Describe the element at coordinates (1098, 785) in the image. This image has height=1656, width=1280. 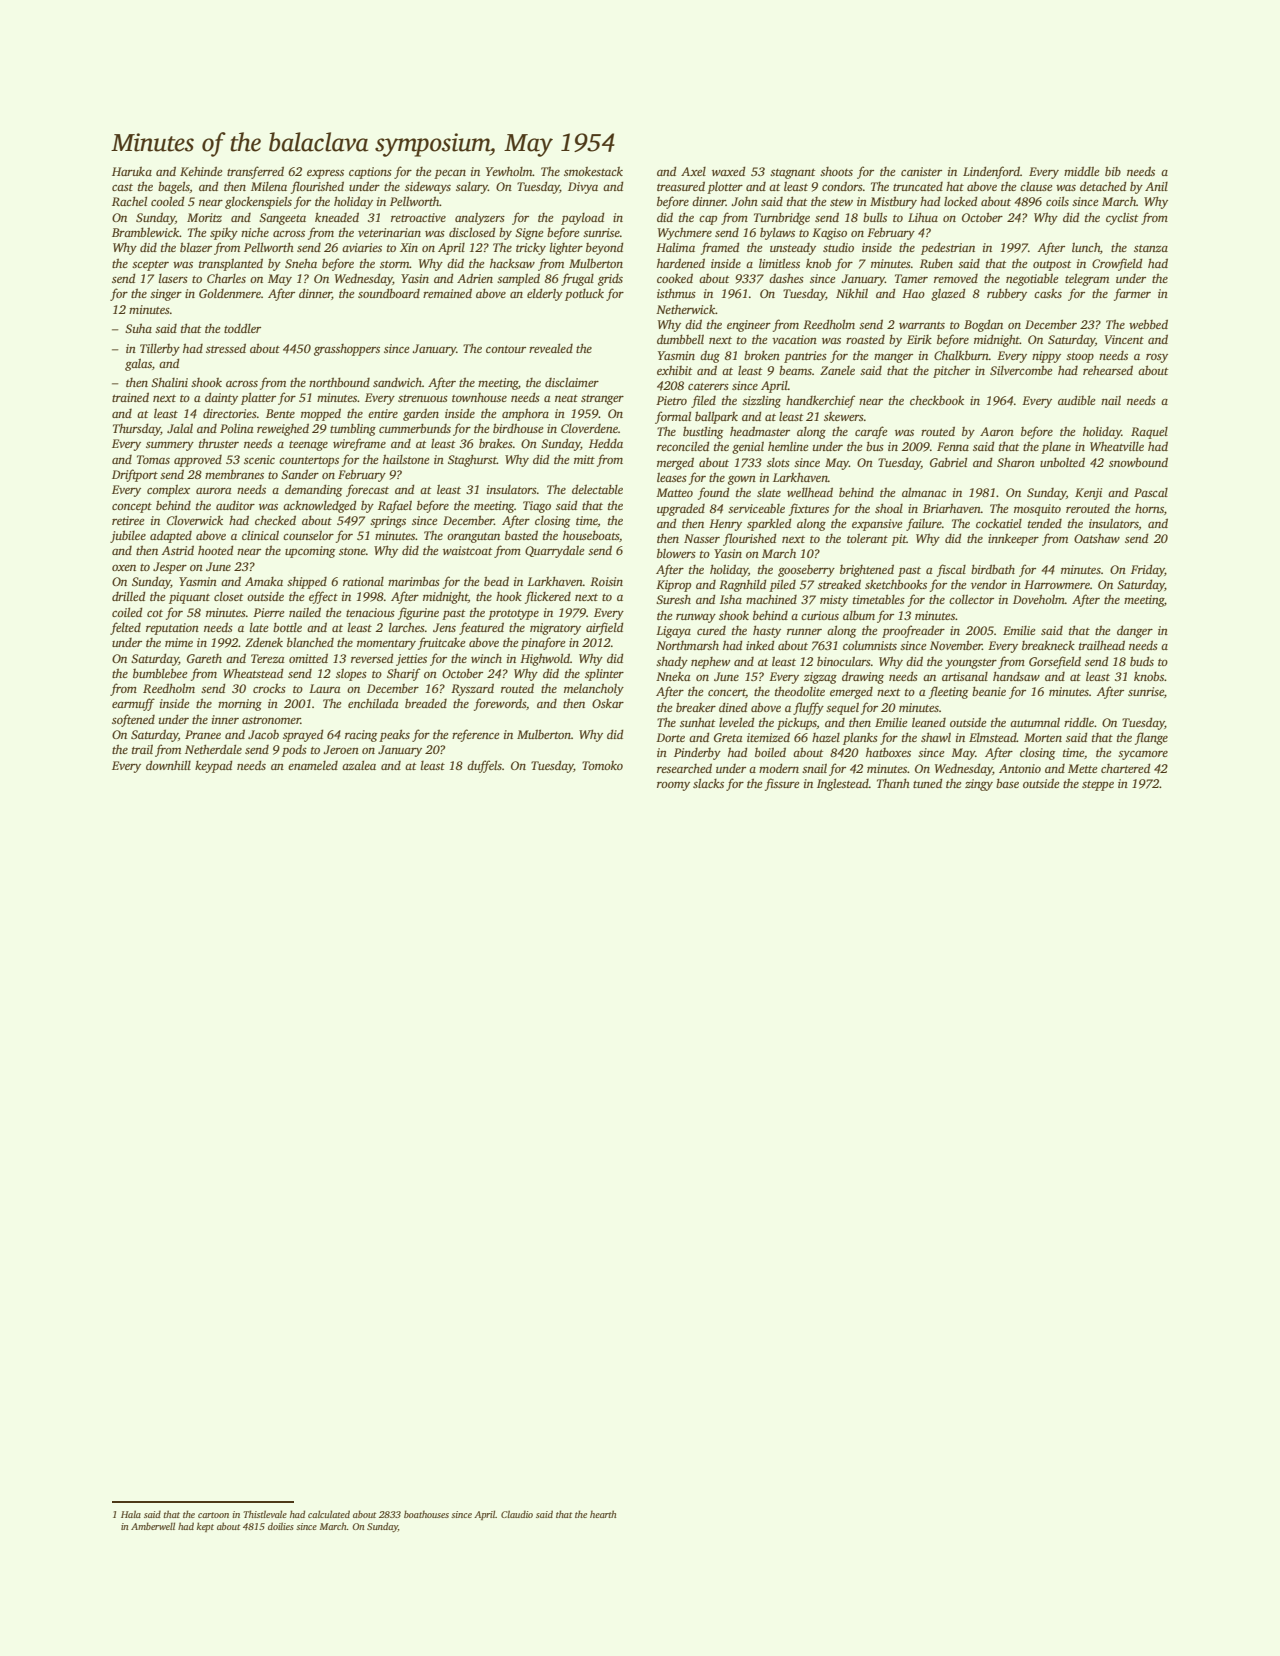
I see `steppe` at that location.
